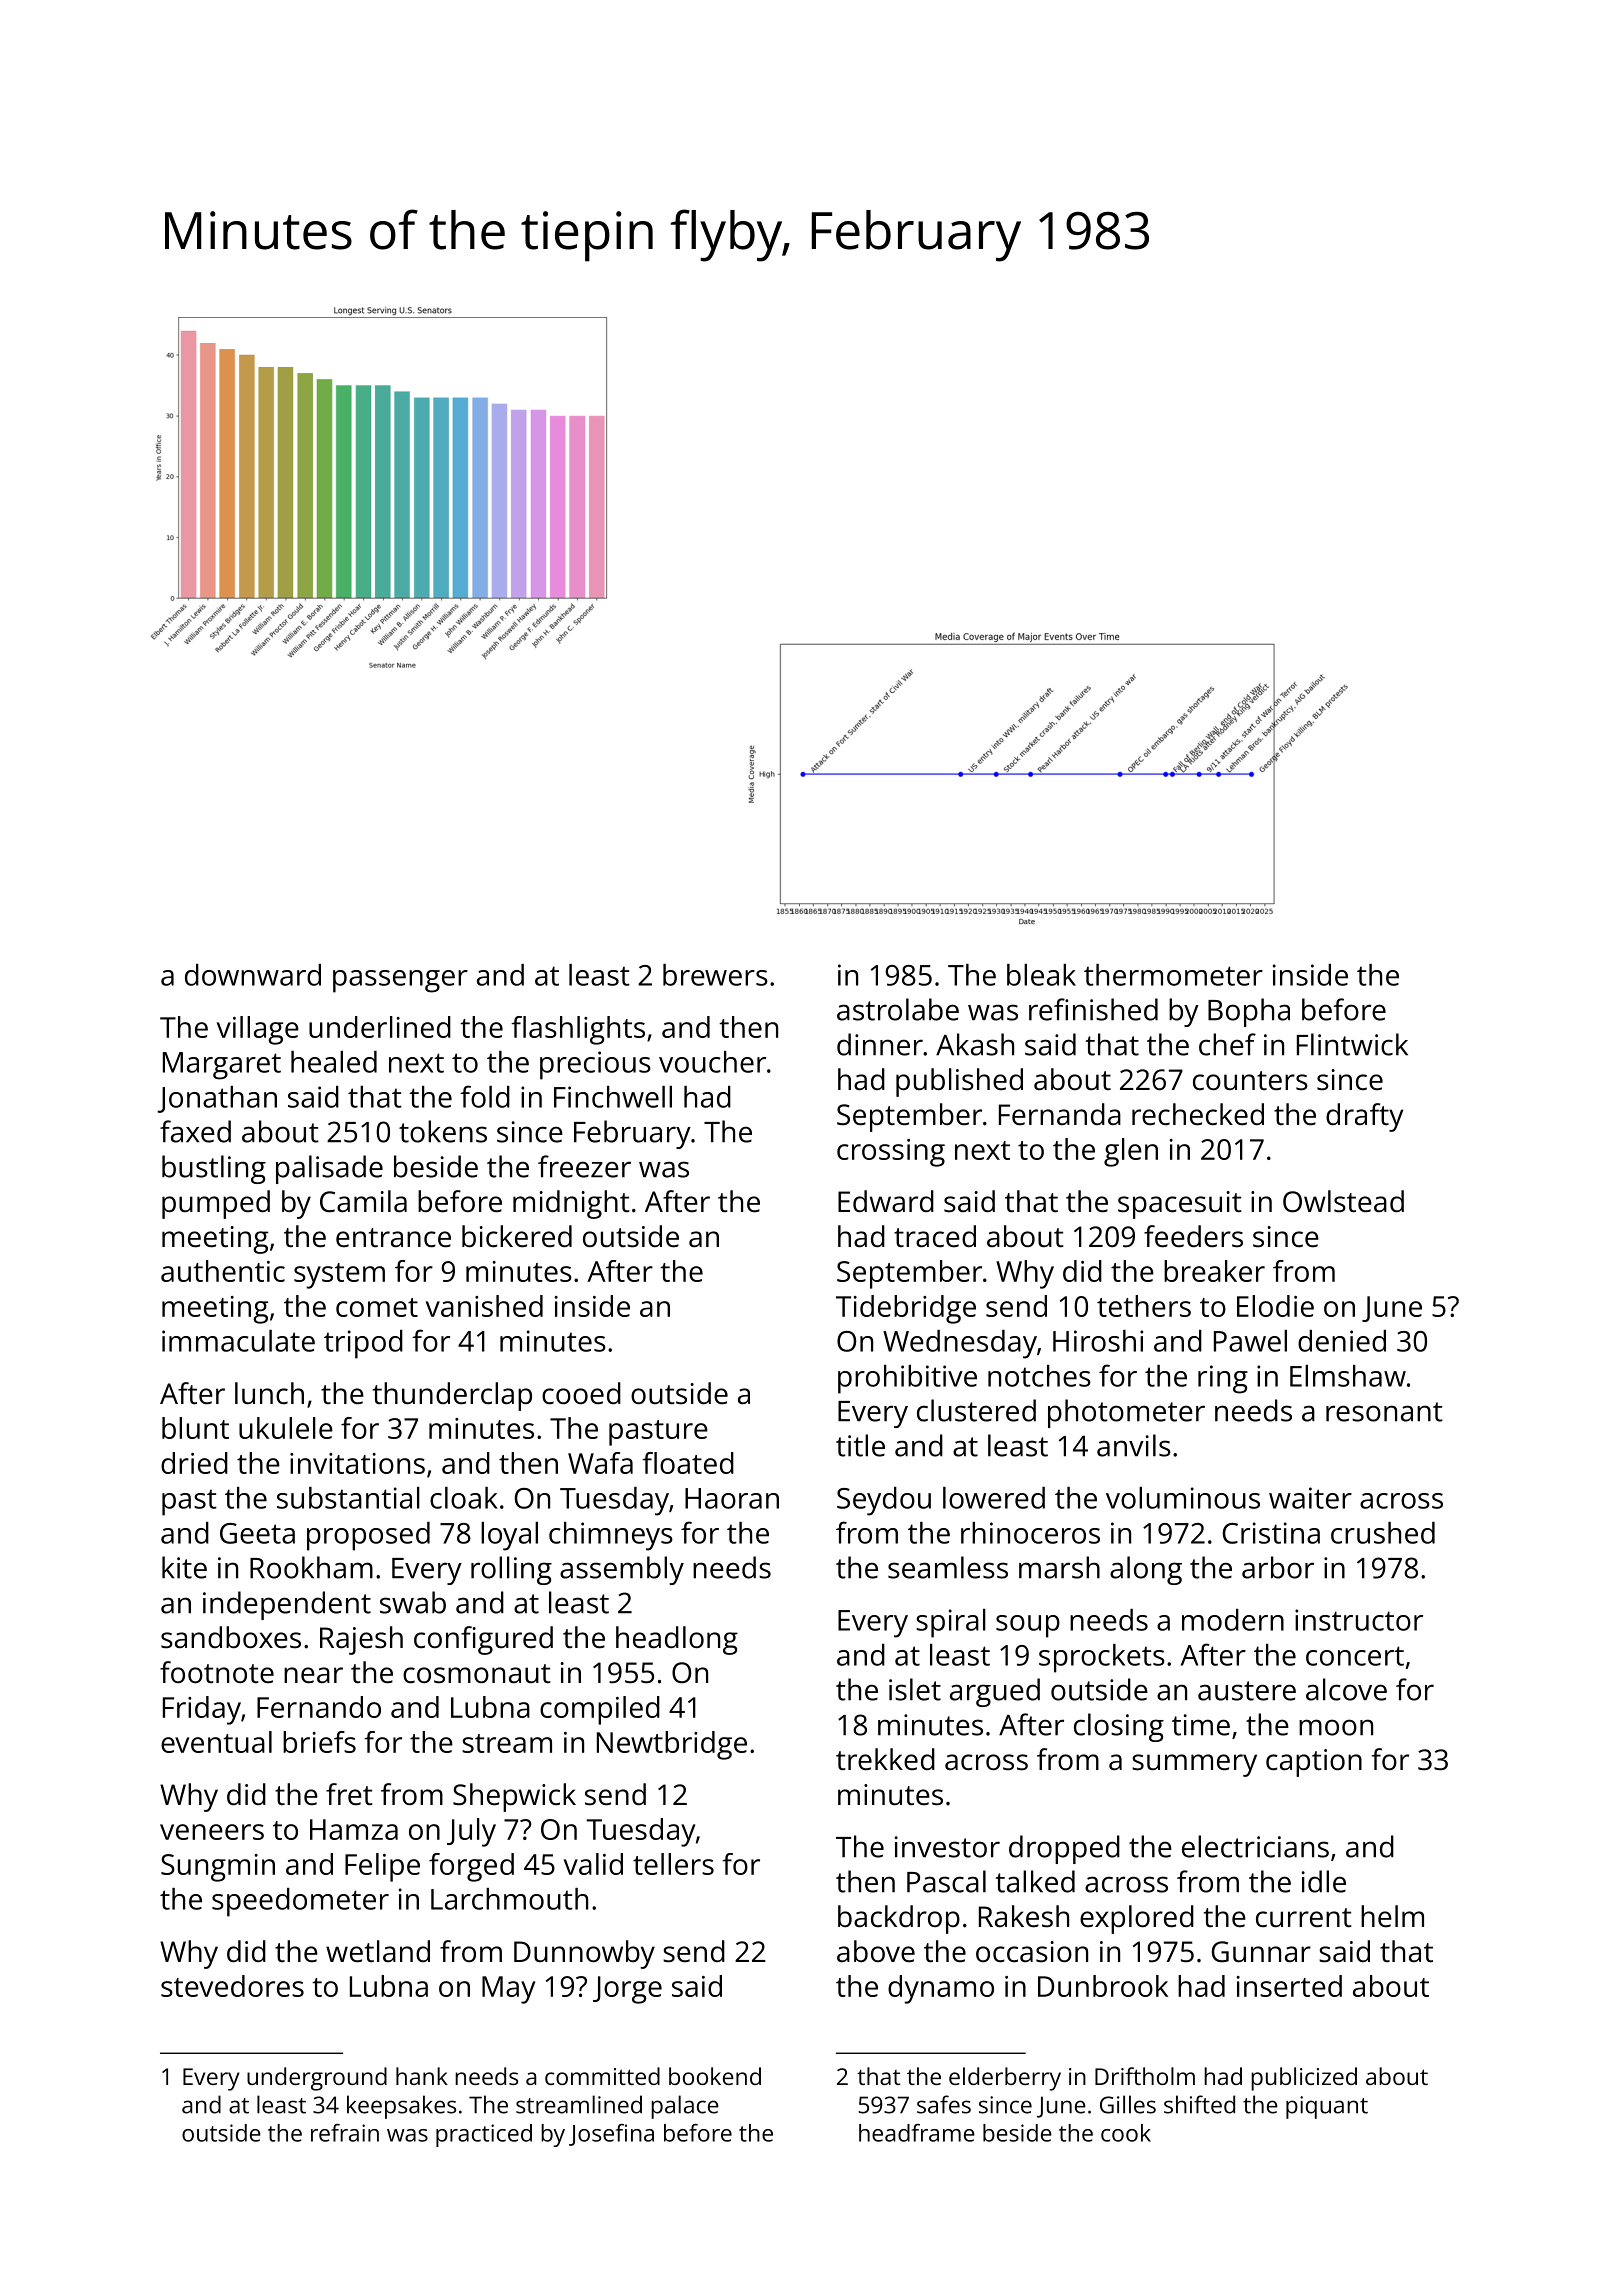 The height and width of the document is (2292, 1620). I want to click on idle, so click(1324, 1881).
